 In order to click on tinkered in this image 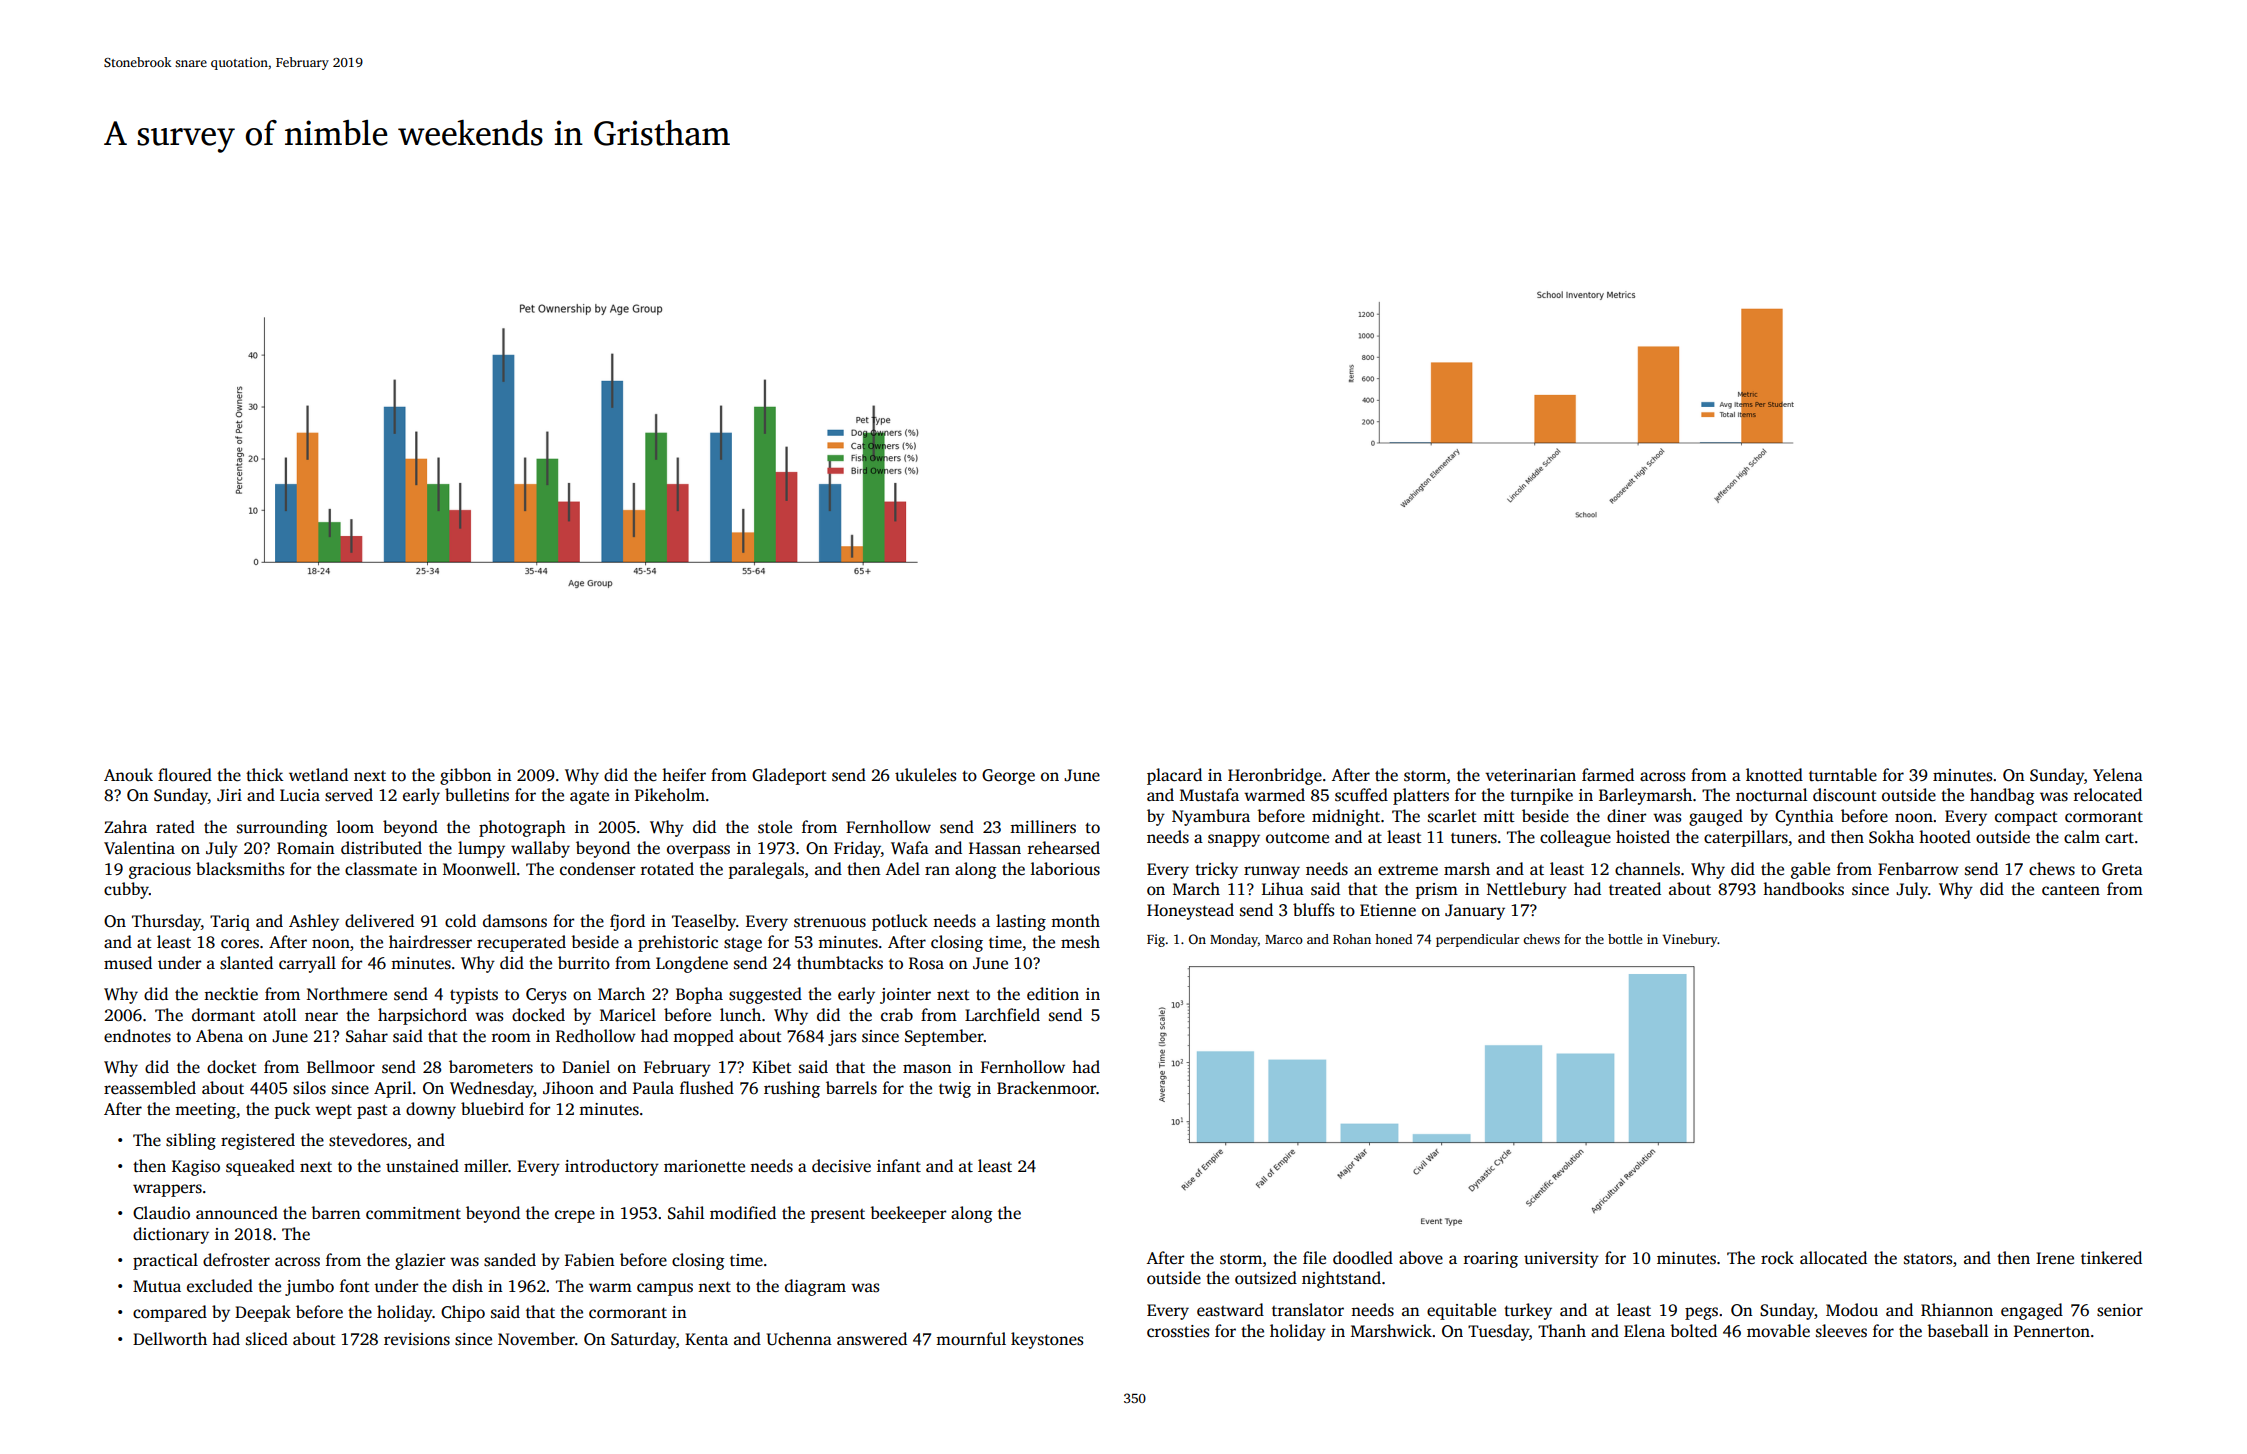, I will do `click(2111, 1258)`.
